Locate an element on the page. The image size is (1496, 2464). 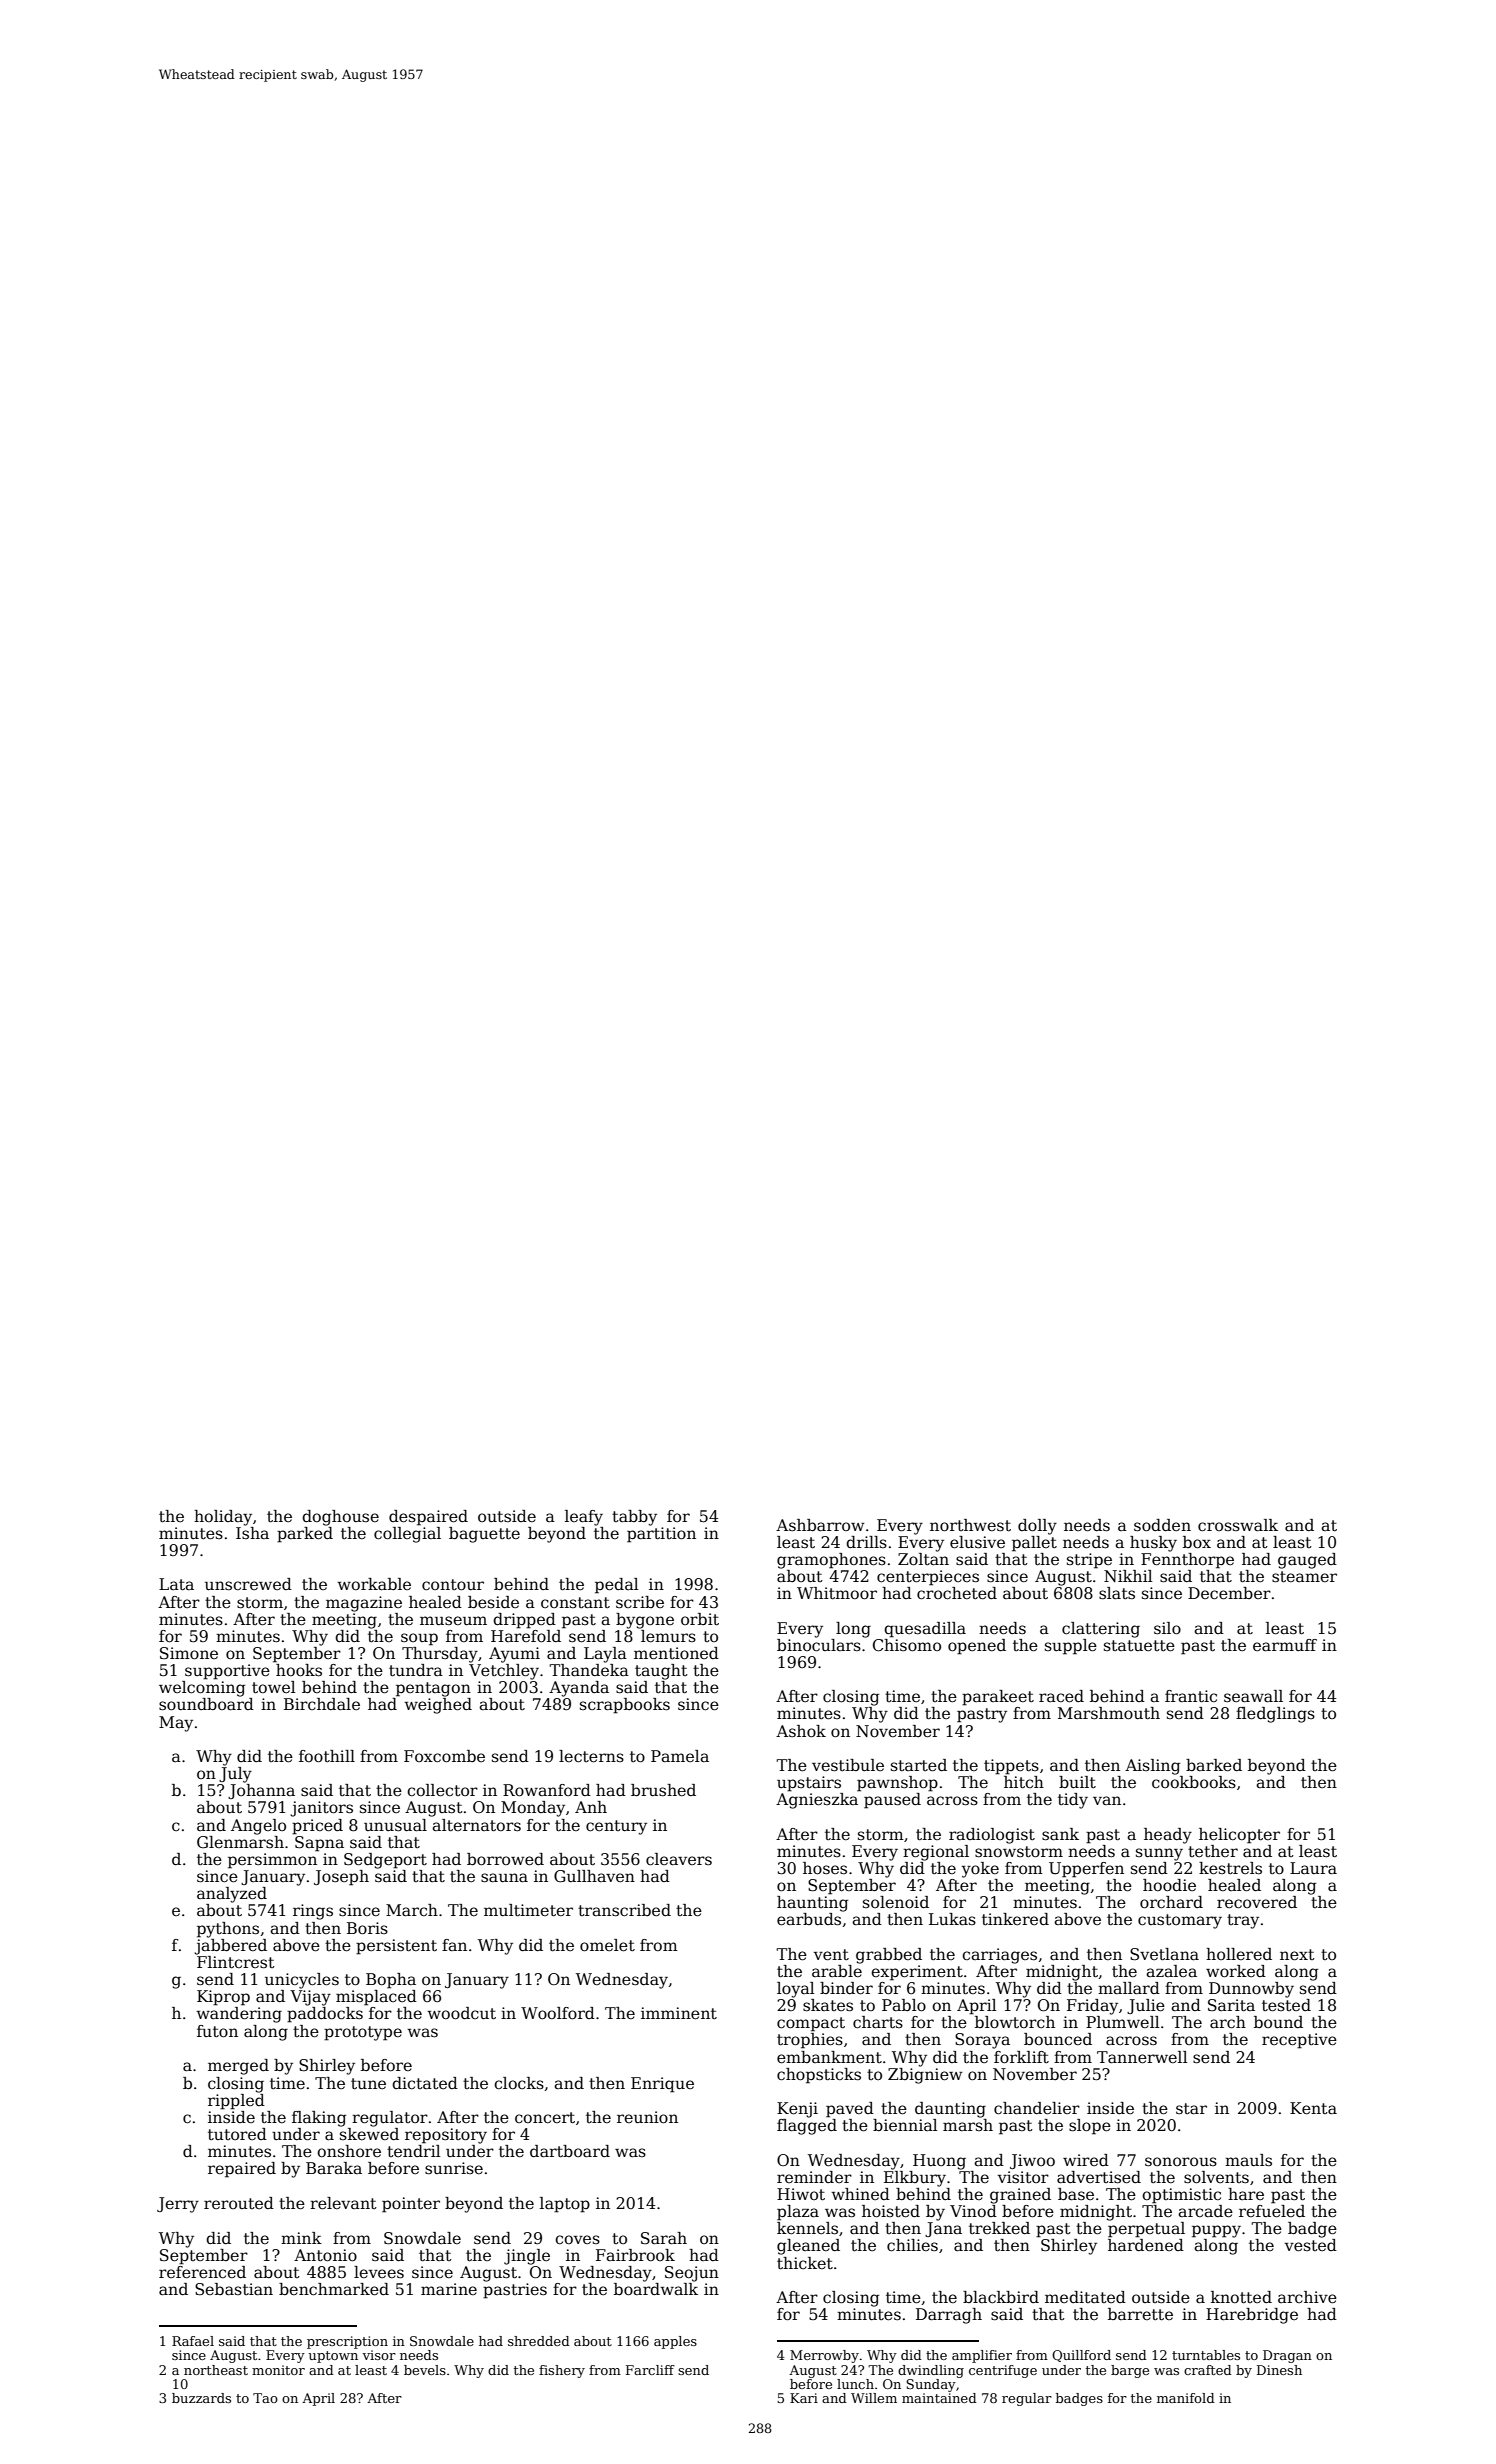
sodden is located at coordinates (1162, 1525).
